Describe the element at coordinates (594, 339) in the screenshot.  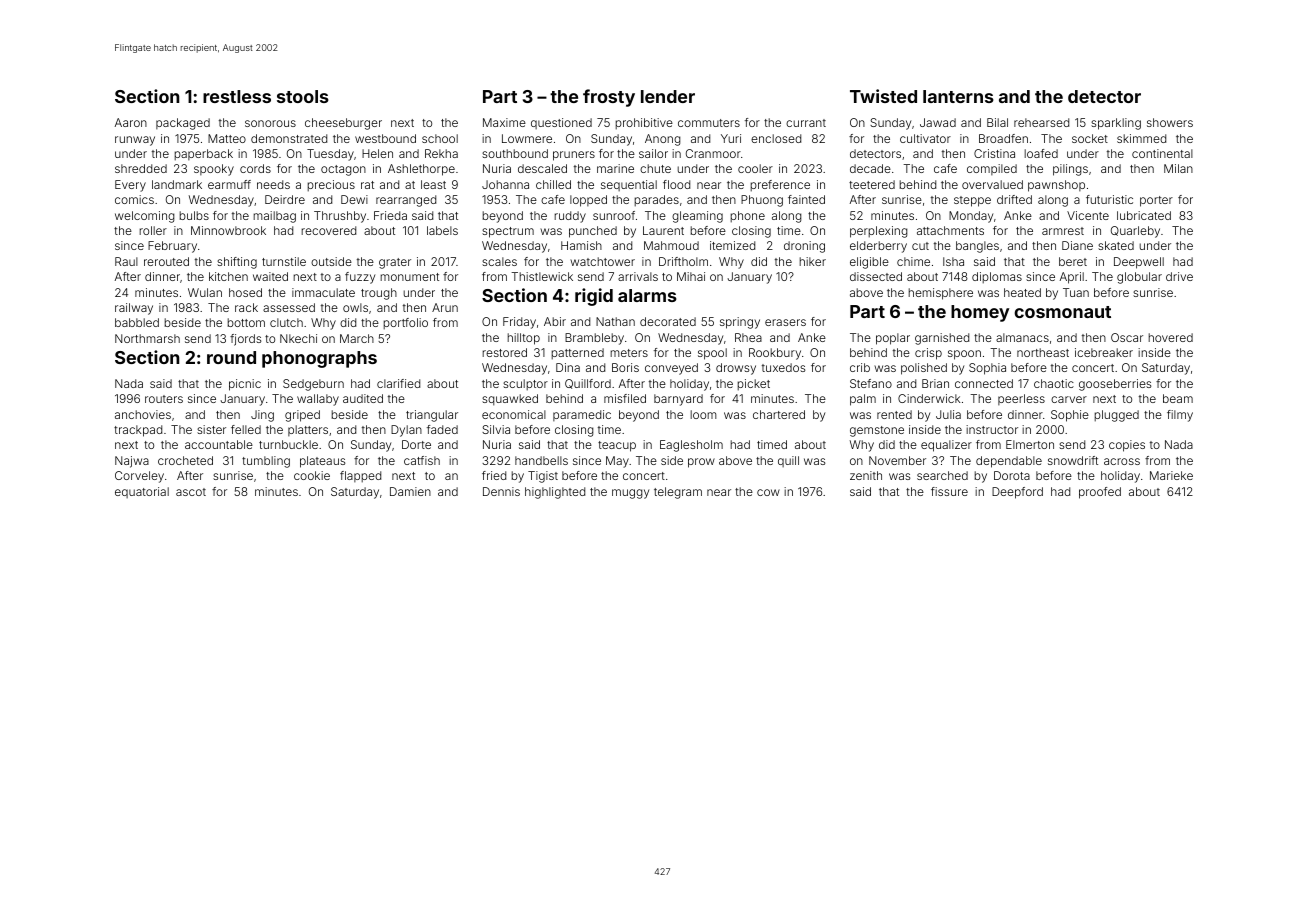
I see `Brambleby` at that location.
